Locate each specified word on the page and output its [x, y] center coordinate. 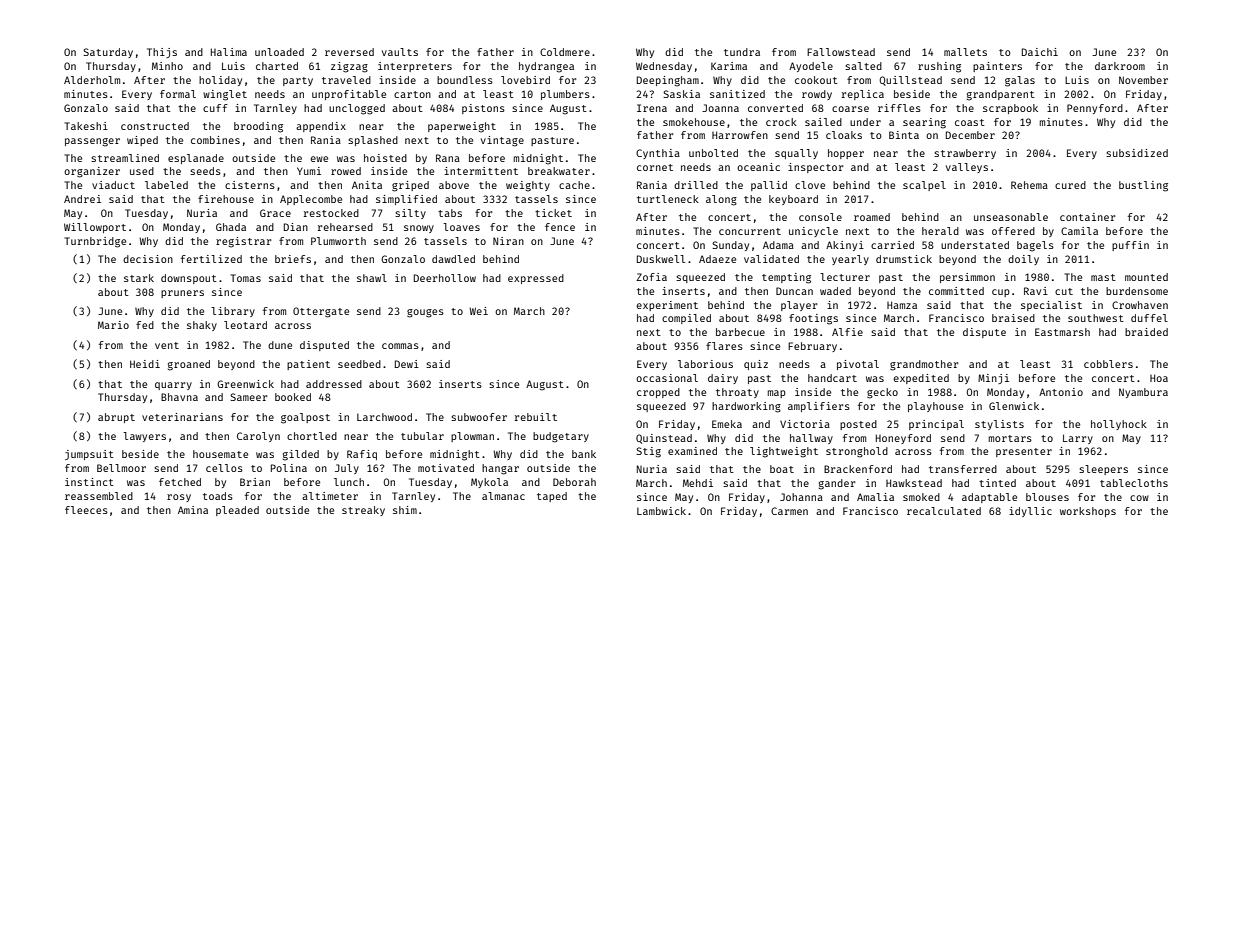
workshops [1088, 512]
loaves [461, 227]
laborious [705, 364]
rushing [939, 67]
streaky [363, 511]
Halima [229, 52]
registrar [244, 242]
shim [405, 510]
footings [813, 319]
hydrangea [546, 67]
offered [1013, 231]
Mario [113, 325]
